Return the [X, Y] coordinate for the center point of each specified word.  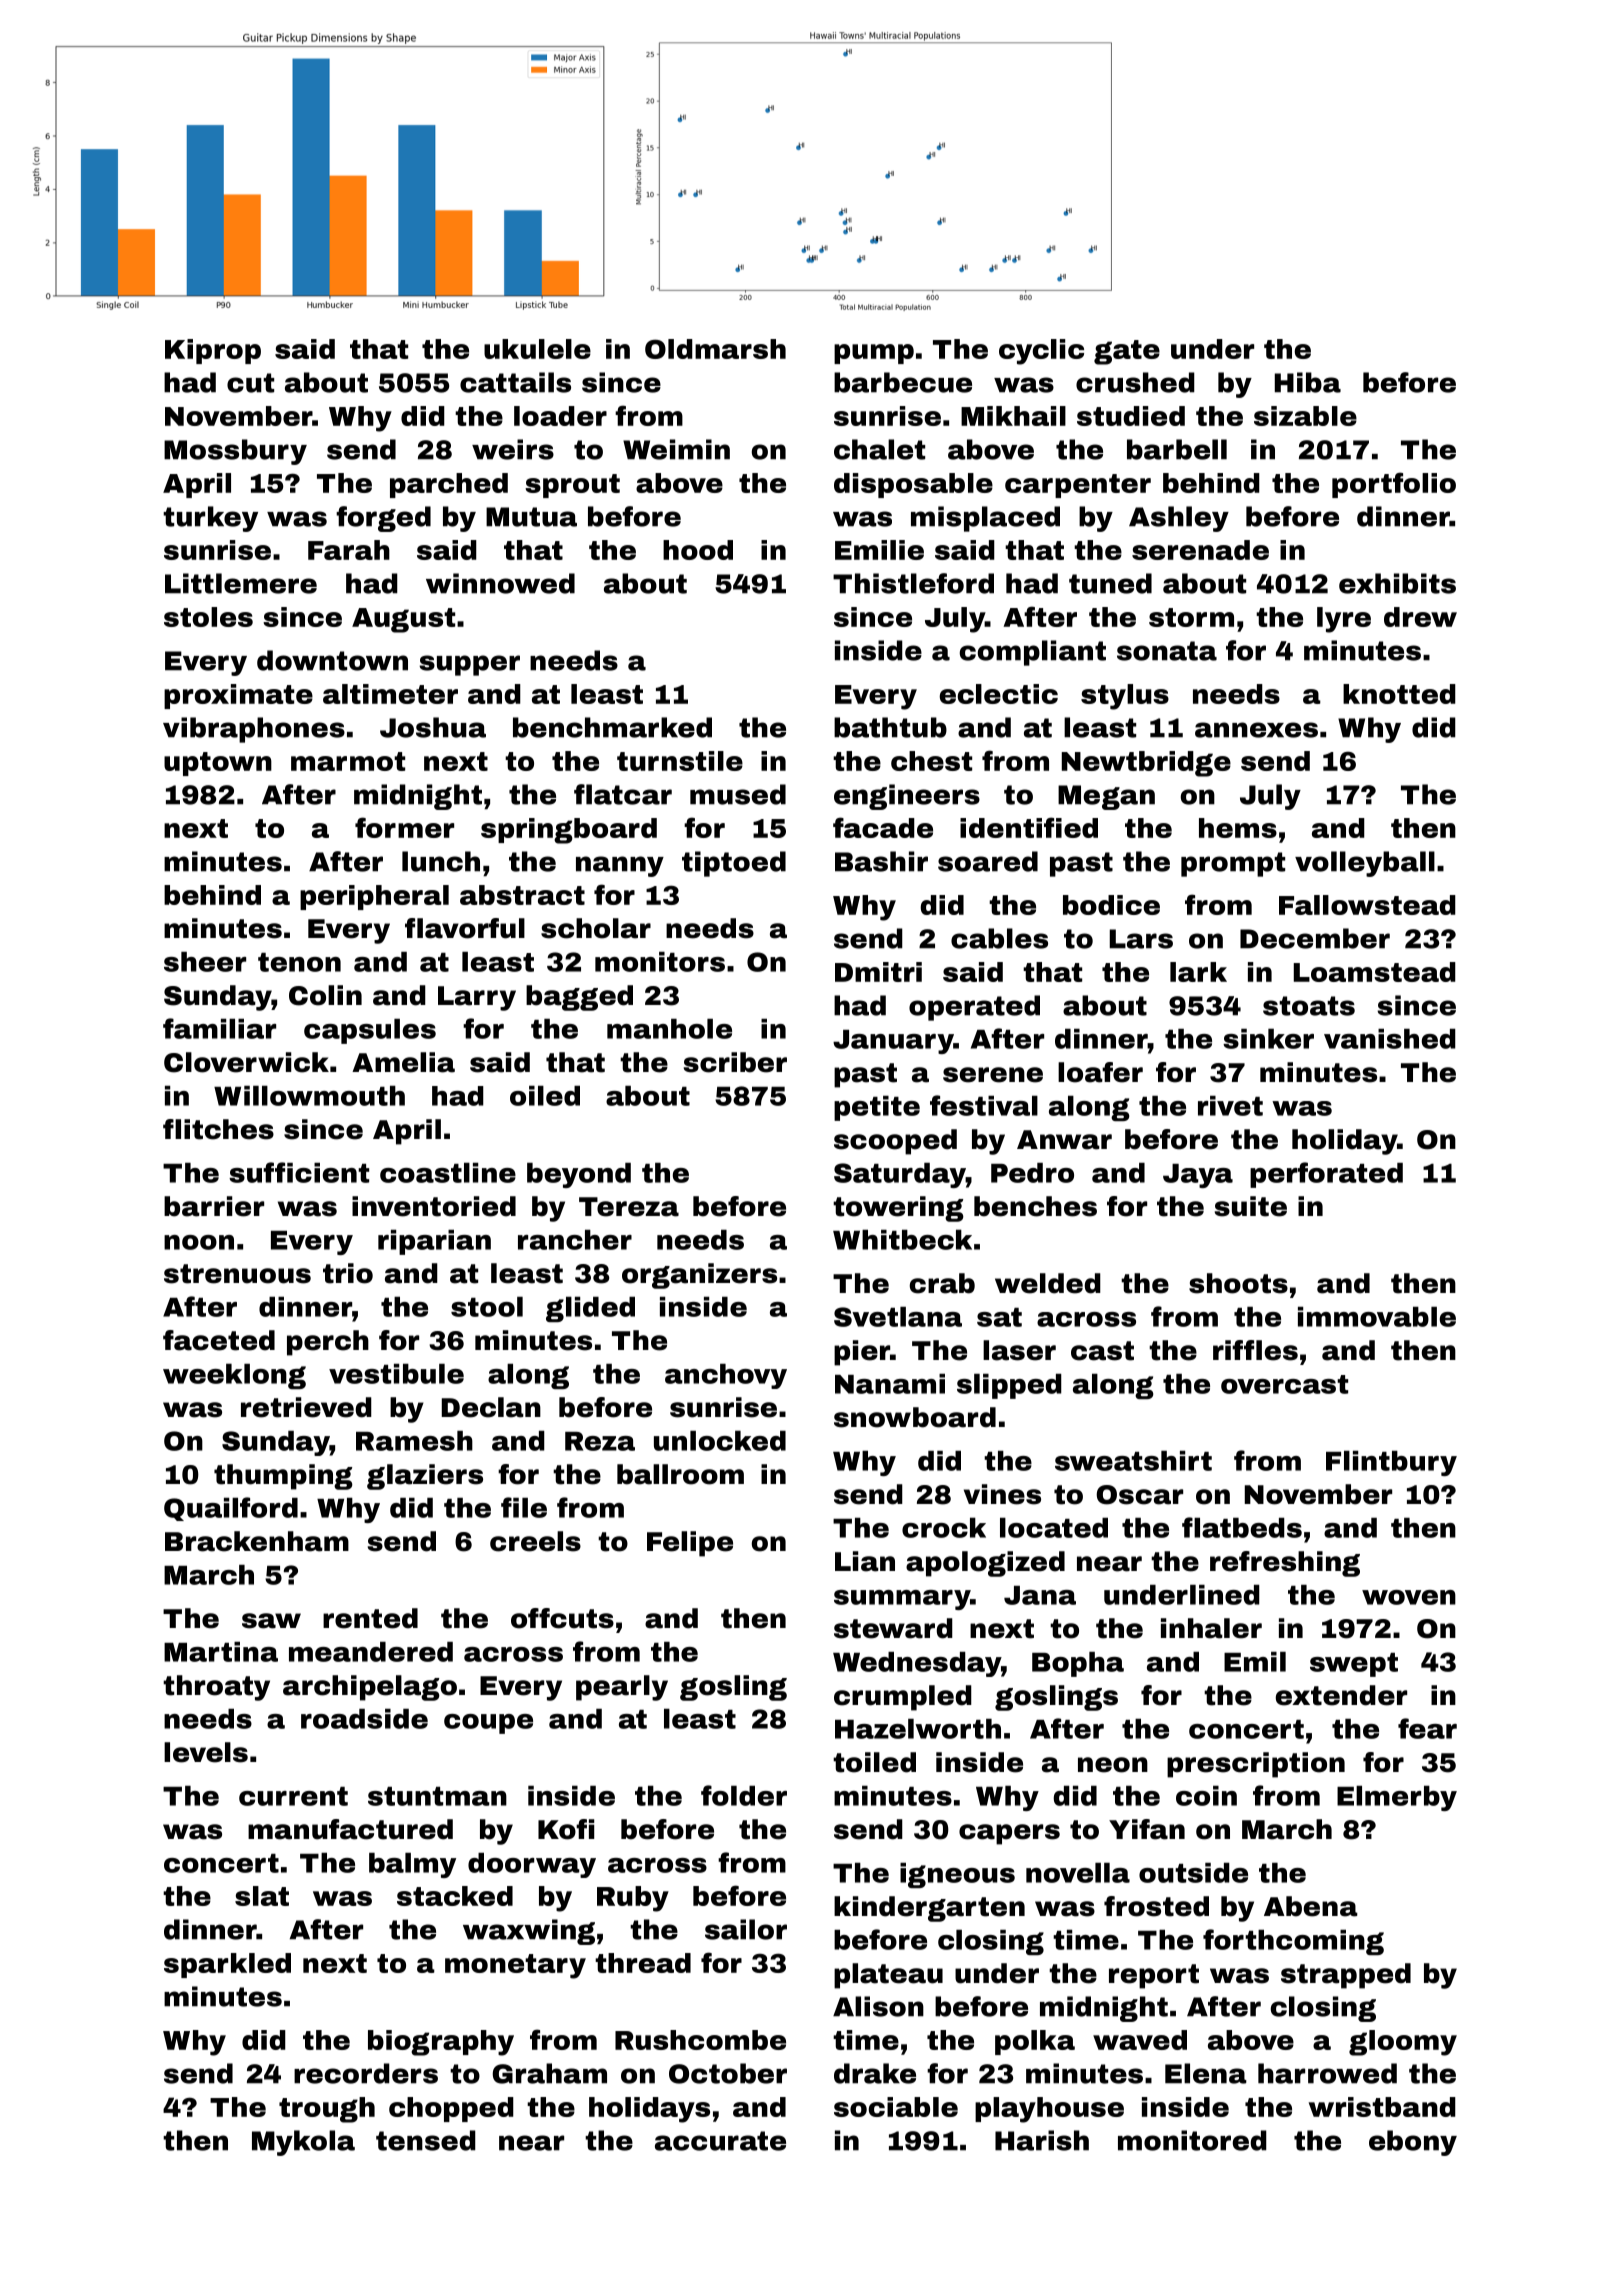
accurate [720, 2141]
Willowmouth [309, 1096]
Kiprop [213, 351]
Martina [221, 1652]
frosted [1156, 1906]
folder [744, 1795]
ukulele [537, 349]
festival [984, 1105]
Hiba [1308, 382]
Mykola [303, 2143]
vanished [1390, 1039]
